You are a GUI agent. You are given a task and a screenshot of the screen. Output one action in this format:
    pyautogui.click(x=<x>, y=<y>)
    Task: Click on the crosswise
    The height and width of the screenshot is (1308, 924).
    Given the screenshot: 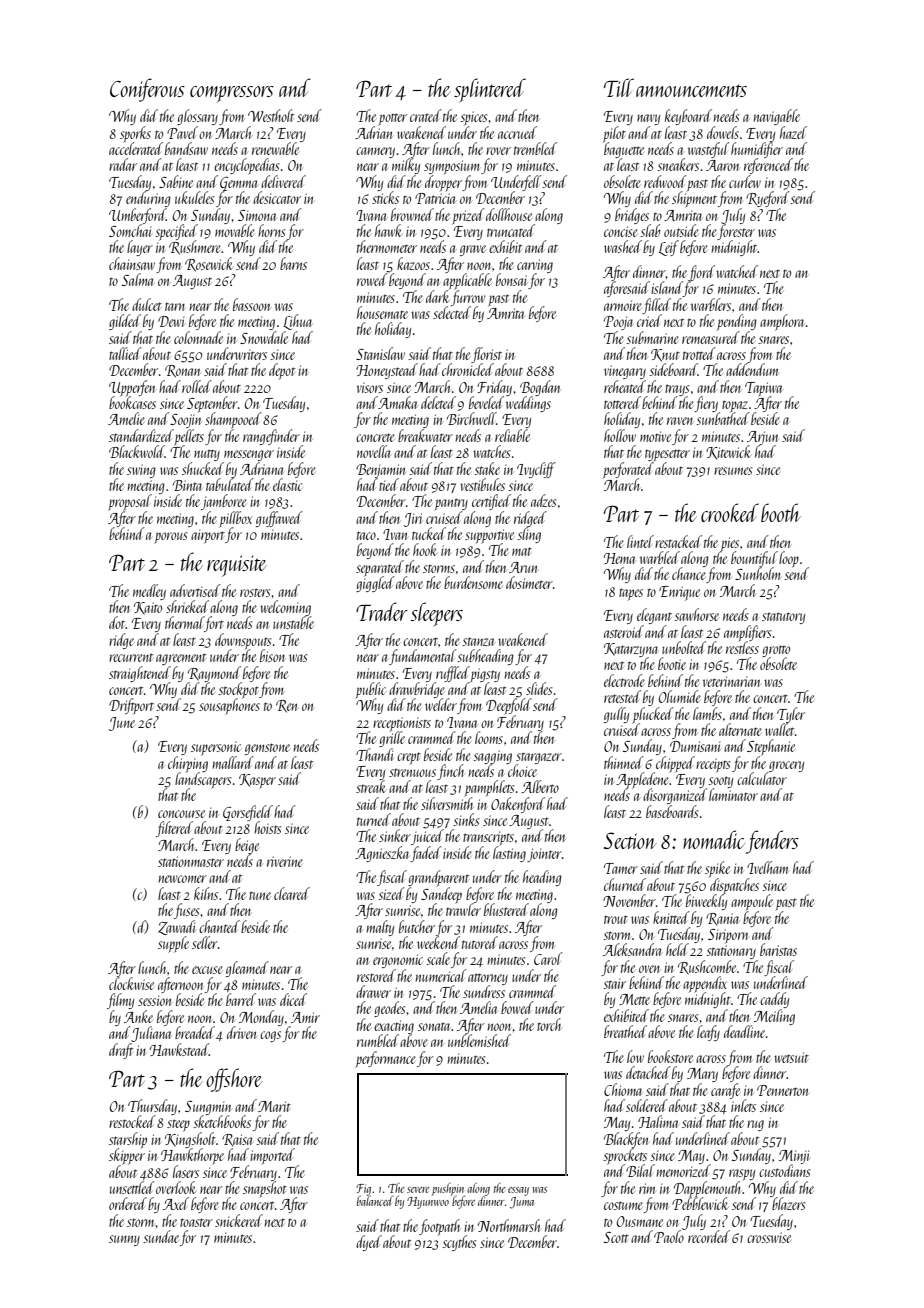 What is the action you would take?
    pyautogui.click(x=769, y=1237)
